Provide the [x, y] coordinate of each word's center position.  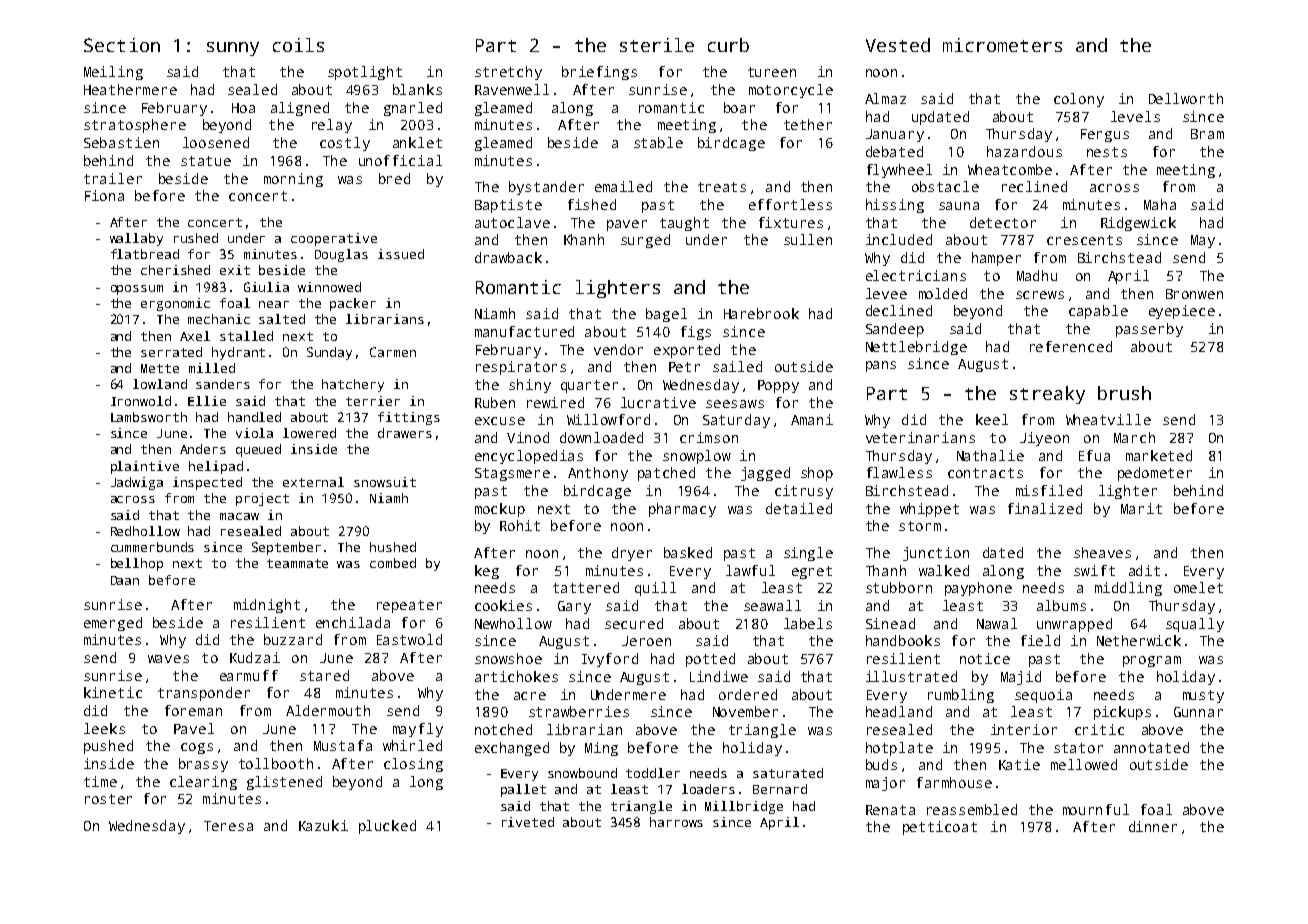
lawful [750, 570]
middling [1128, 589]
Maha [1160, 204]
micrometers [1002, 45]
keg [487, 572]
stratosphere [135, 126]
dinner [1153, 826]
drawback [508, 257]
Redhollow [145, 531]
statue [206, 161]
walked [944, 570]
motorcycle [791, 91]
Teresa [228, 826]
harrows [676, 822]
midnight [267, 606]
